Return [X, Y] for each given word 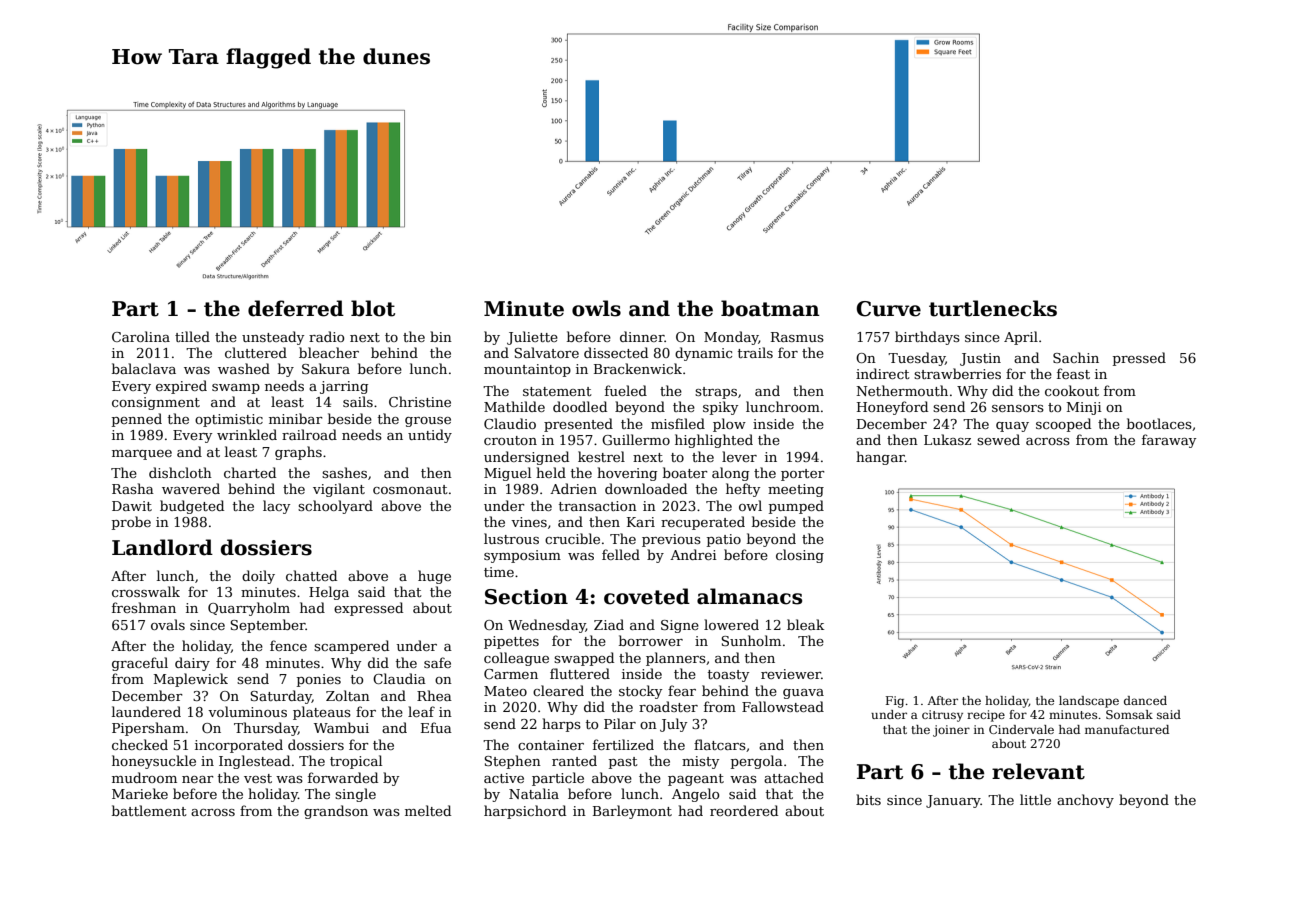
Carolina [141, 336]
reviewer [791, 674]
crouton [510, 440]
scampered [351, 647]
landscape [1089, 702]
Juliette [532, 338]
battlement [149, 810]
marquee [142, 455]
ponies [319, 680]
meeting [796, 490]
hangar [880, 458]
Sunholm [751, 640]
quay [1012, 427]
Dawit [132, 506]
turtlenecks [993, 308]
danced [1145, 700]
